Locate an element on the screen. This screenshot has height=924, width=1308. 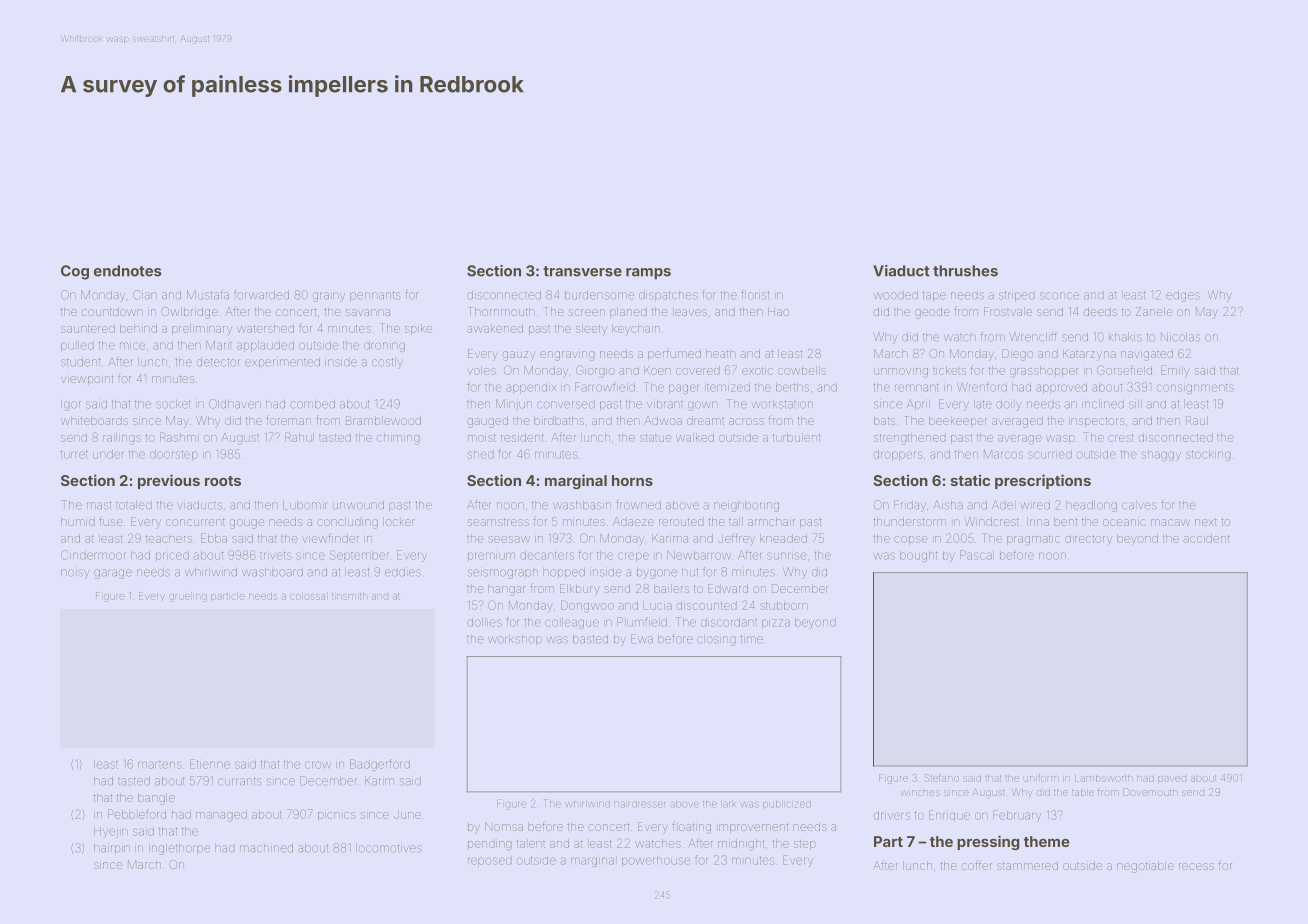
machined is located at coordinates (266, 848).
